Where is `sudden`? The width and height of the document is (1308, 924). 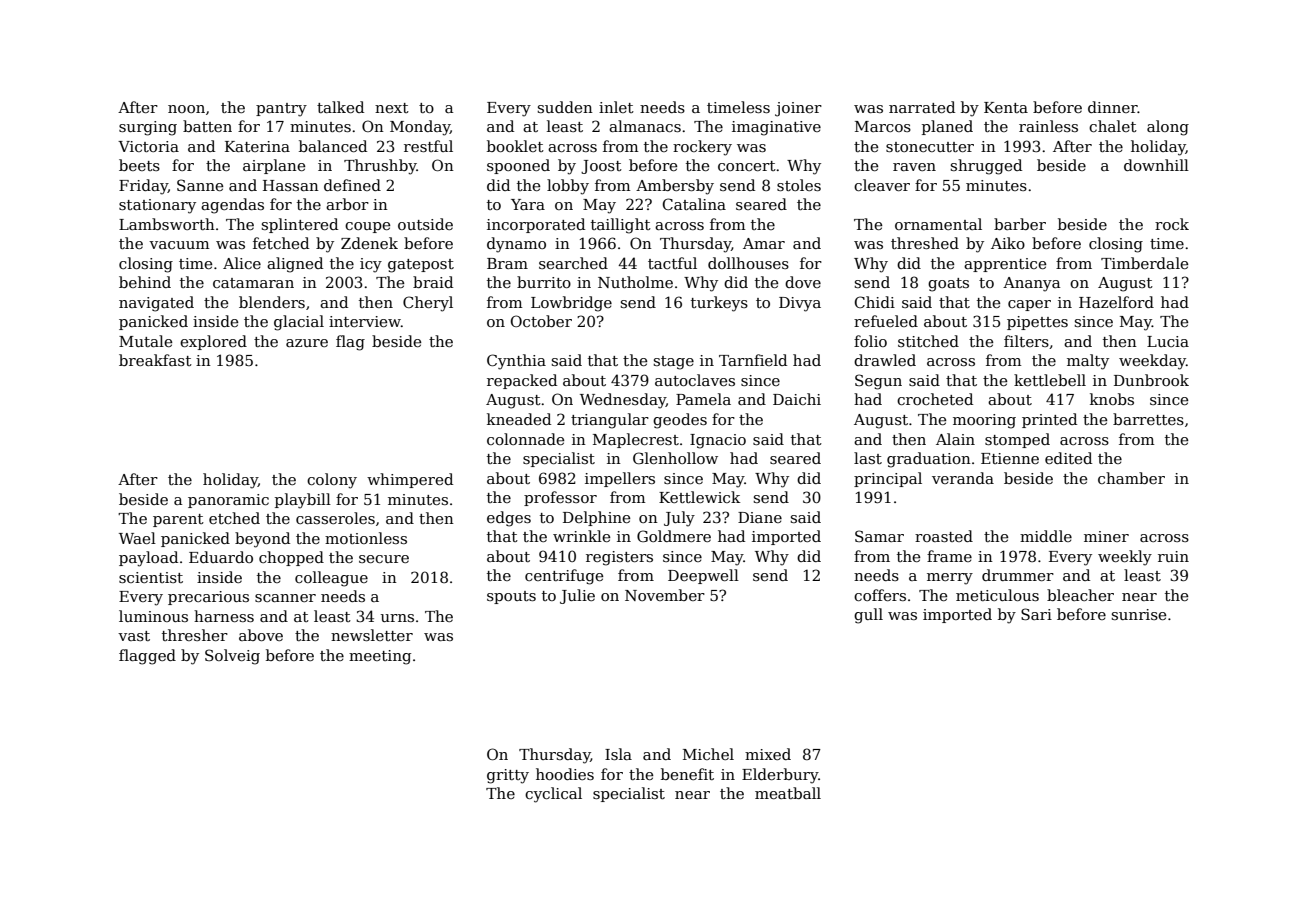 sudden is located at coordinates (565, 107).
